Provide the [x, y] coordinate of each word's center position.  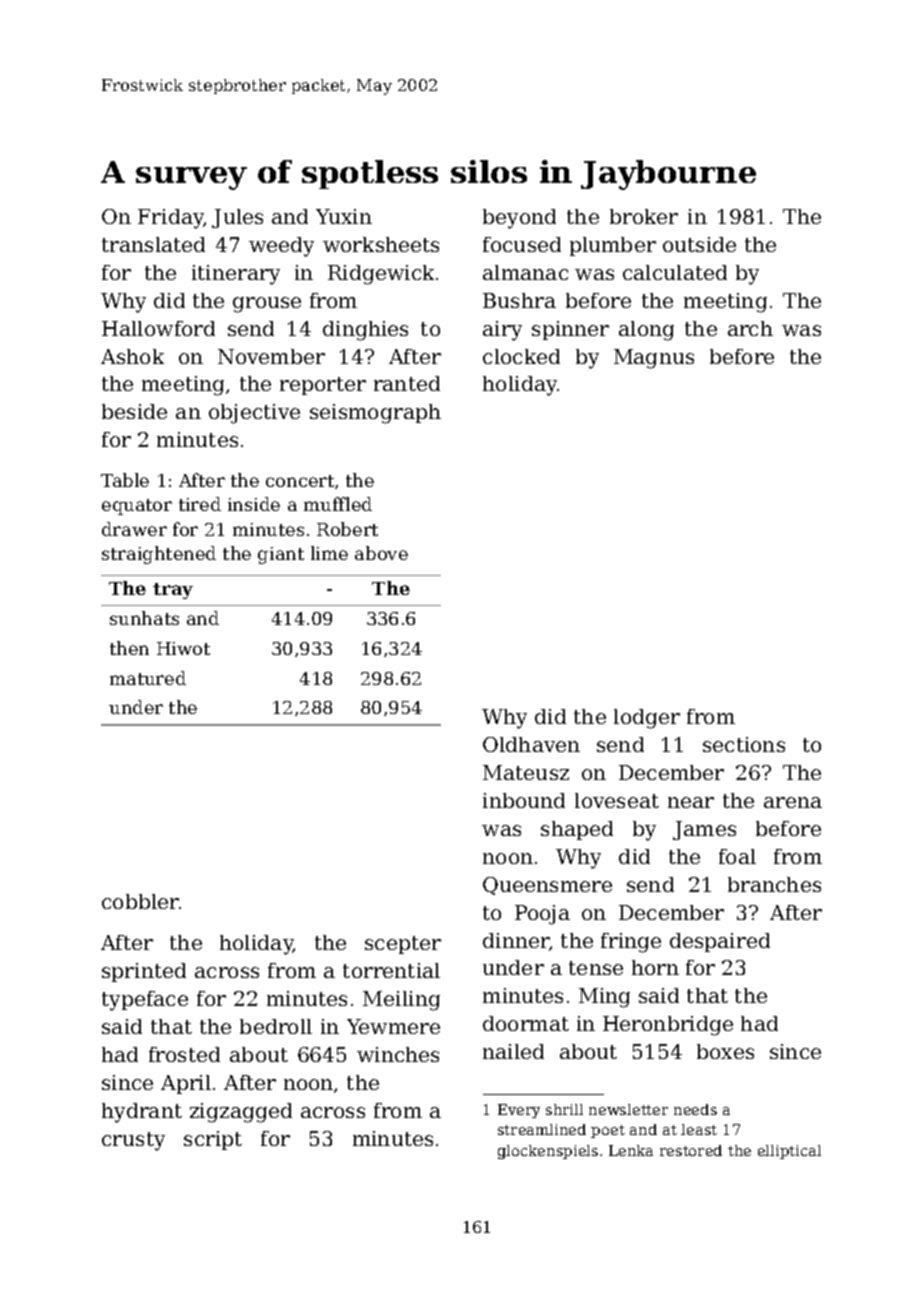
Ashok [132, 356]
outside [699, 244]
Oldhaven [531, 744]
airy [502, 331]
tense [596, 968]
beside [134, 411]
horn [655, 967]
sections [744, 744]
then [129, 648]
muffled [338, 504]
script [213, 1140]
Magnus [654, 359]
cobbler [140, 901]
